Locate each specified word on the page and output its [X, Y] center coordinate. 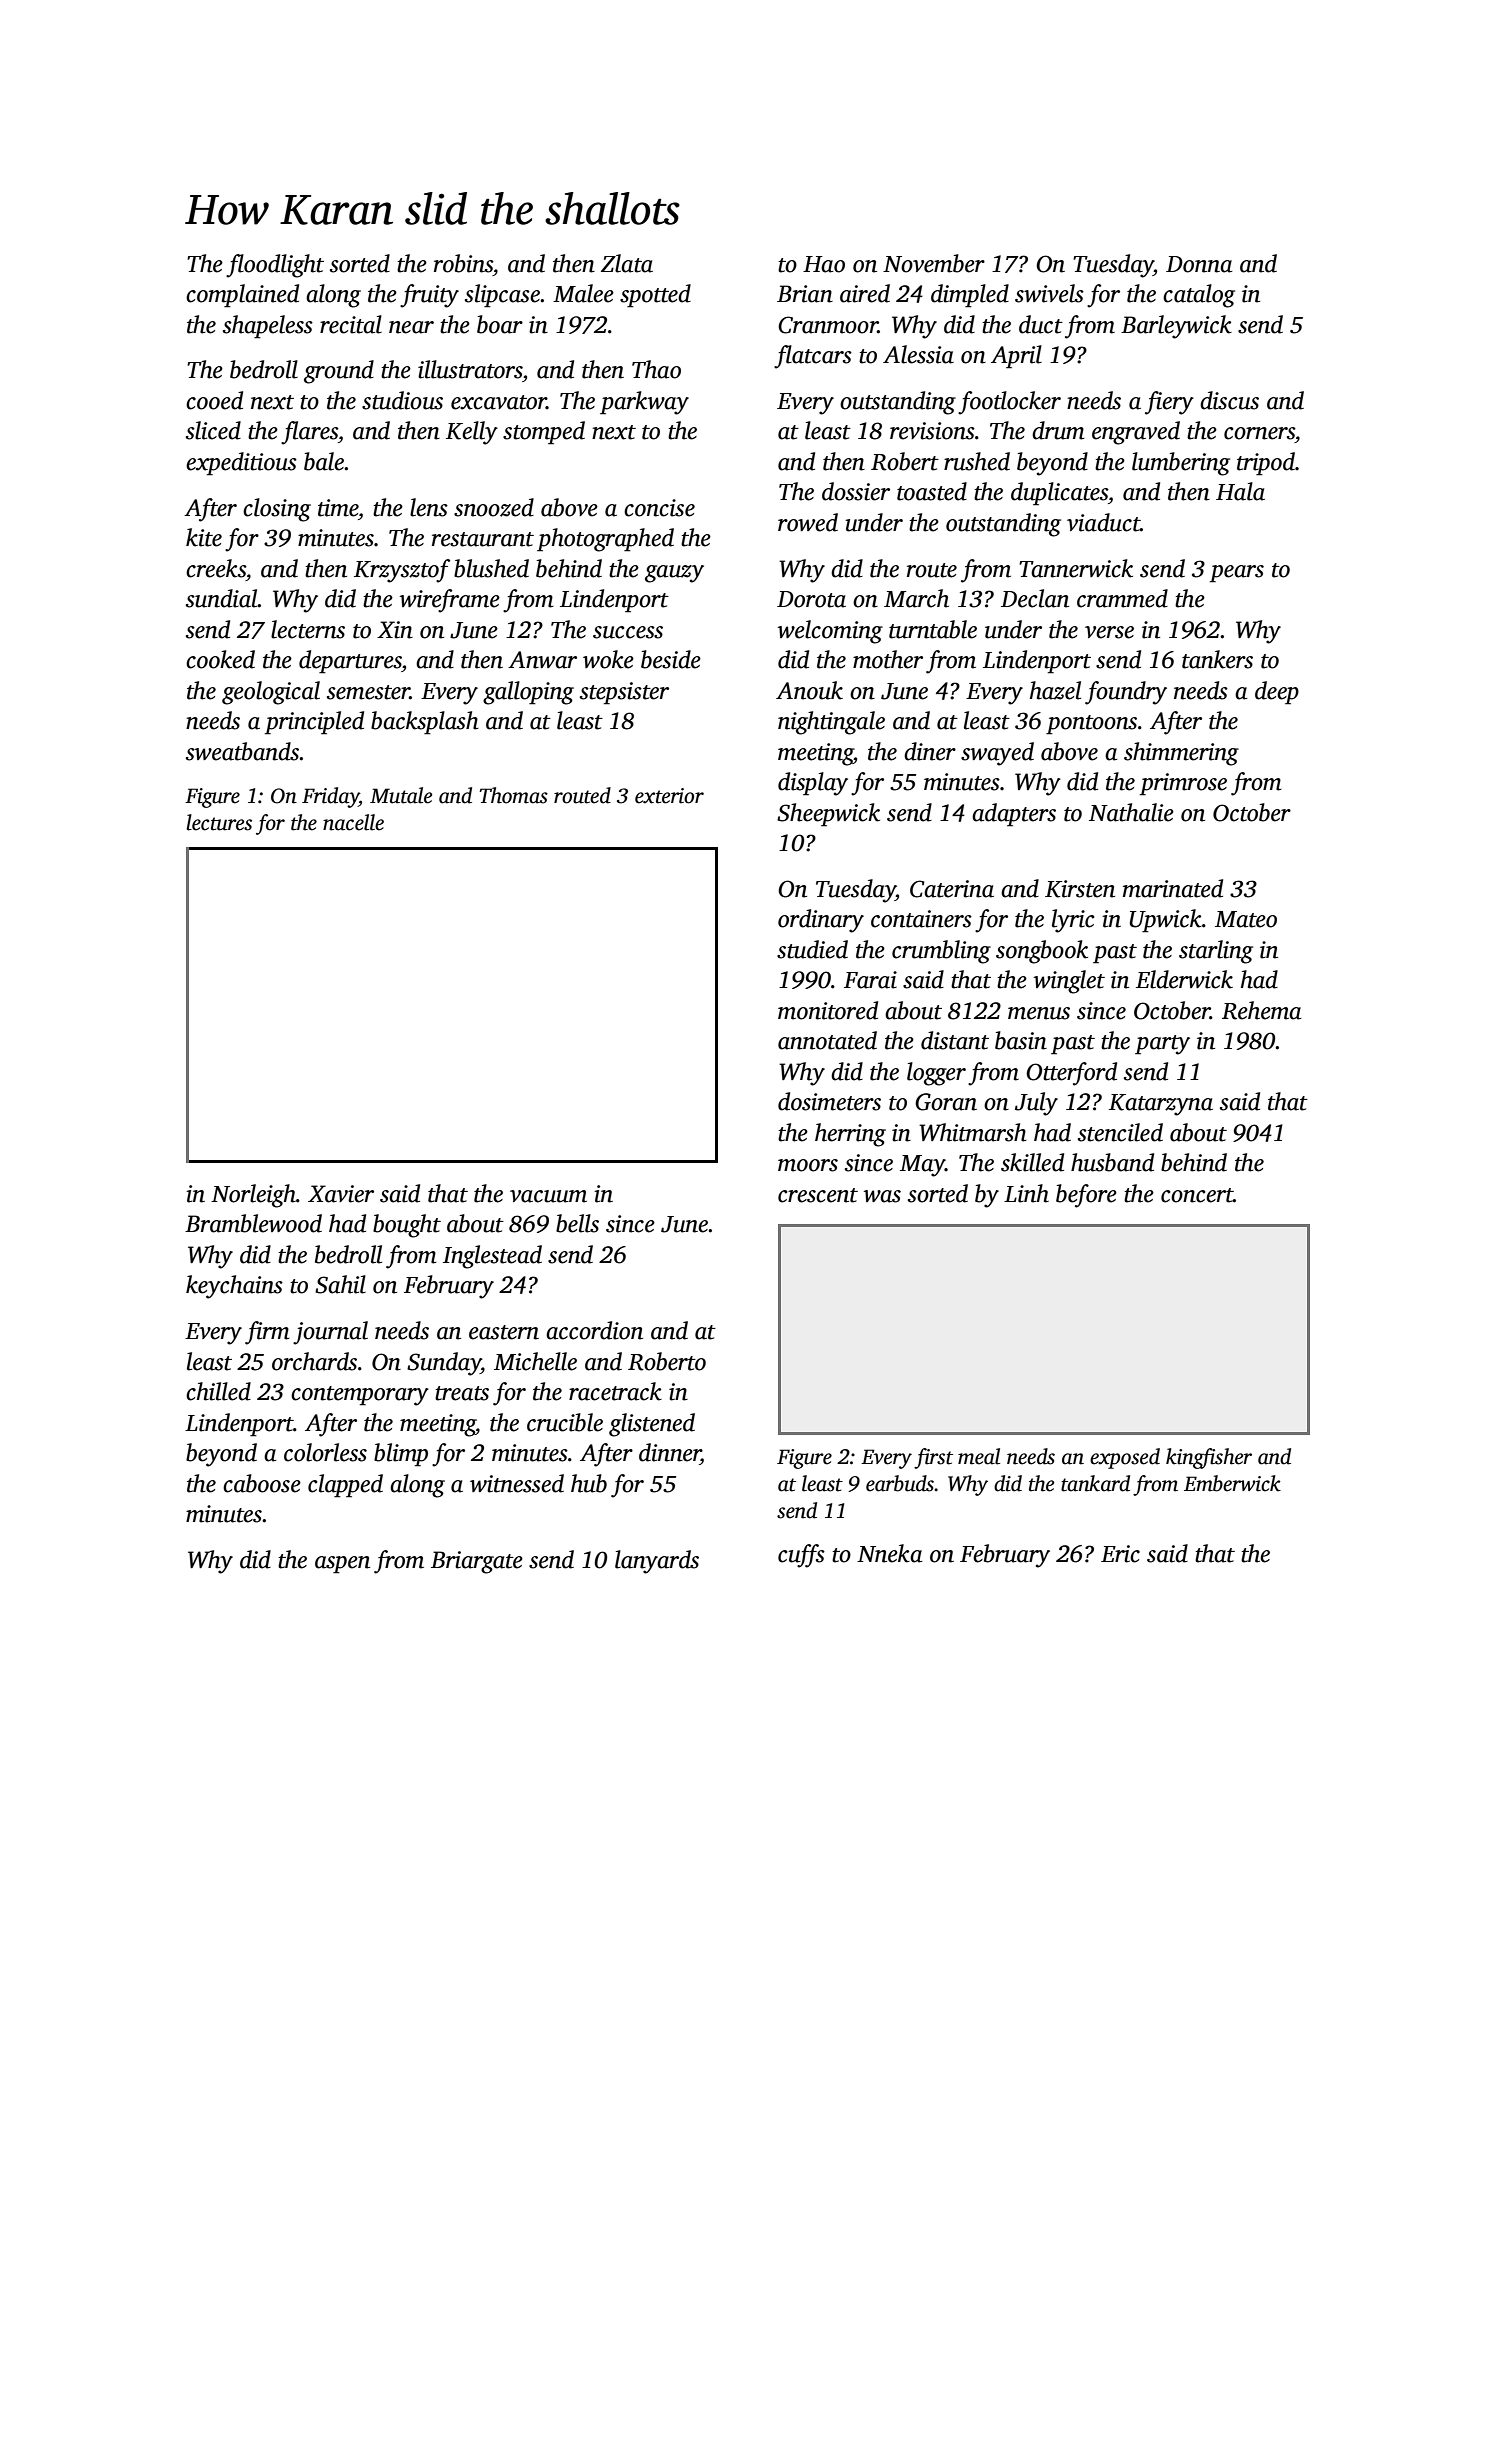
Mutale [401, 795]
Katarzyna [1161, 1105]
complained [242, 296]
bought [407, 1226]
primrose [1183, 784]
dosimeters [829, 1101]
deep [1277, 693]
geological [271, 693]
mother [888, 659]
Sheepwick [828, 815]
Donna [1199, 264]
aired [865, 293]
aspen [342, 1565]
